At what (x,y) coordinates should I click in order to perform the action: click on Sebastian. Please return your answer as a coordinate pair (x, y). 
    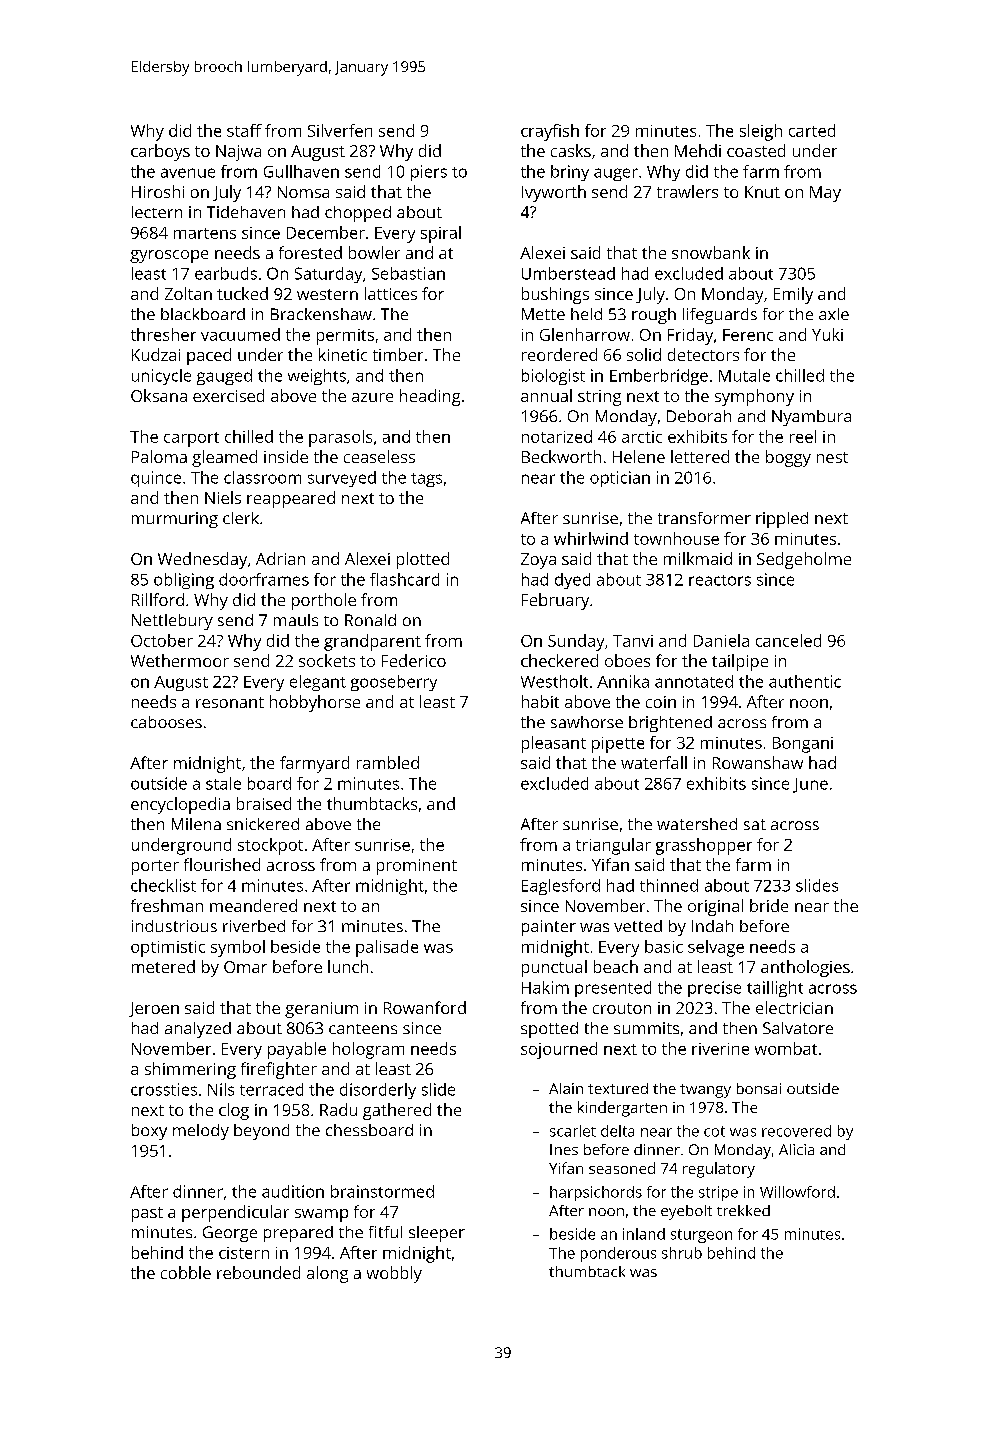
    Looking at the image, I should click on (408, 273).
